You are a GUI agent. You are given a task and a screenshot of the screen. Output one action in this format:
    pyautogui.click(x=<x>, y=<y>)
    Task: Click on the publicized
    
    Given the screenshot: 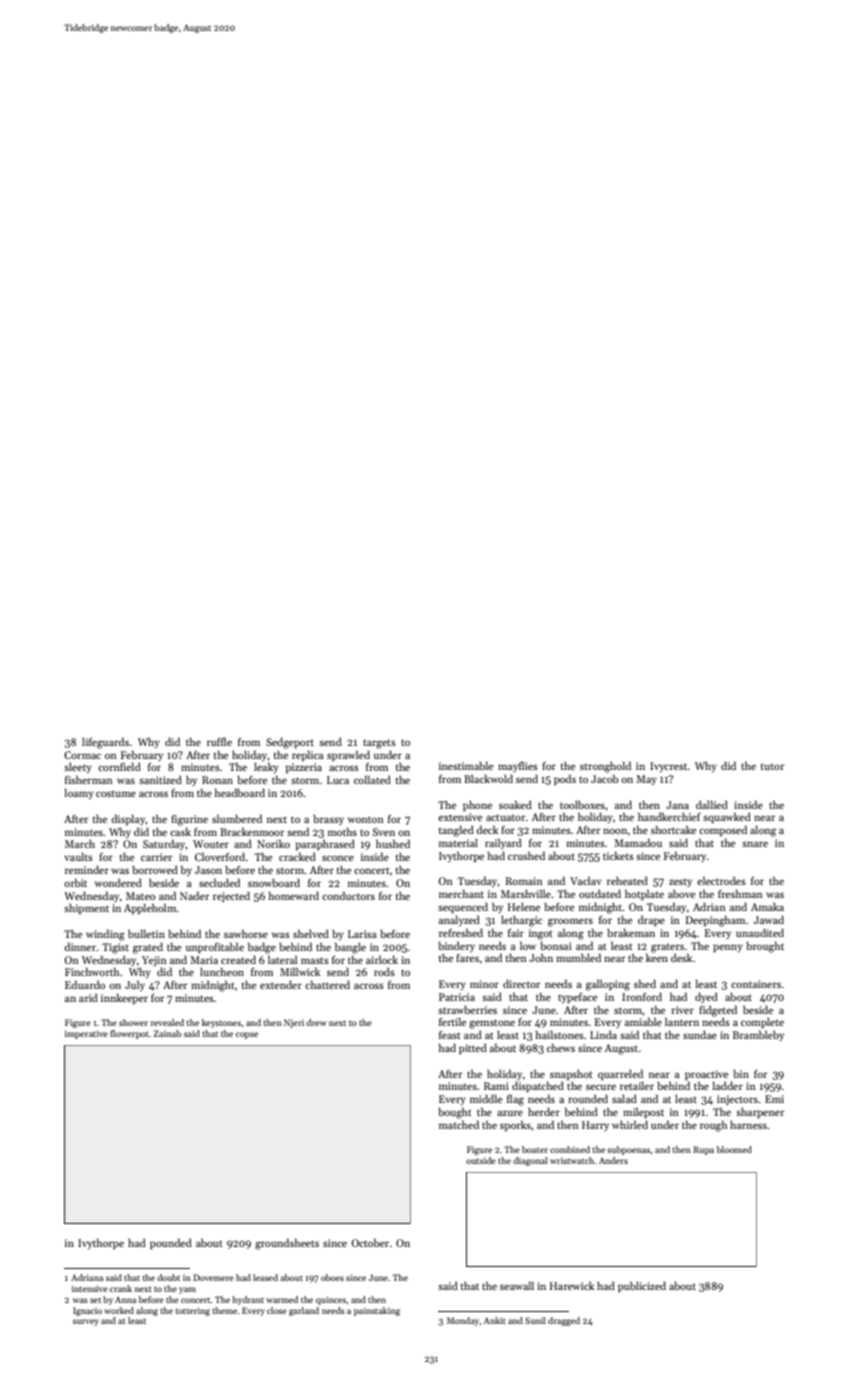 What is the action you would take?
    pyautogui.click(x=642, y=1286)
